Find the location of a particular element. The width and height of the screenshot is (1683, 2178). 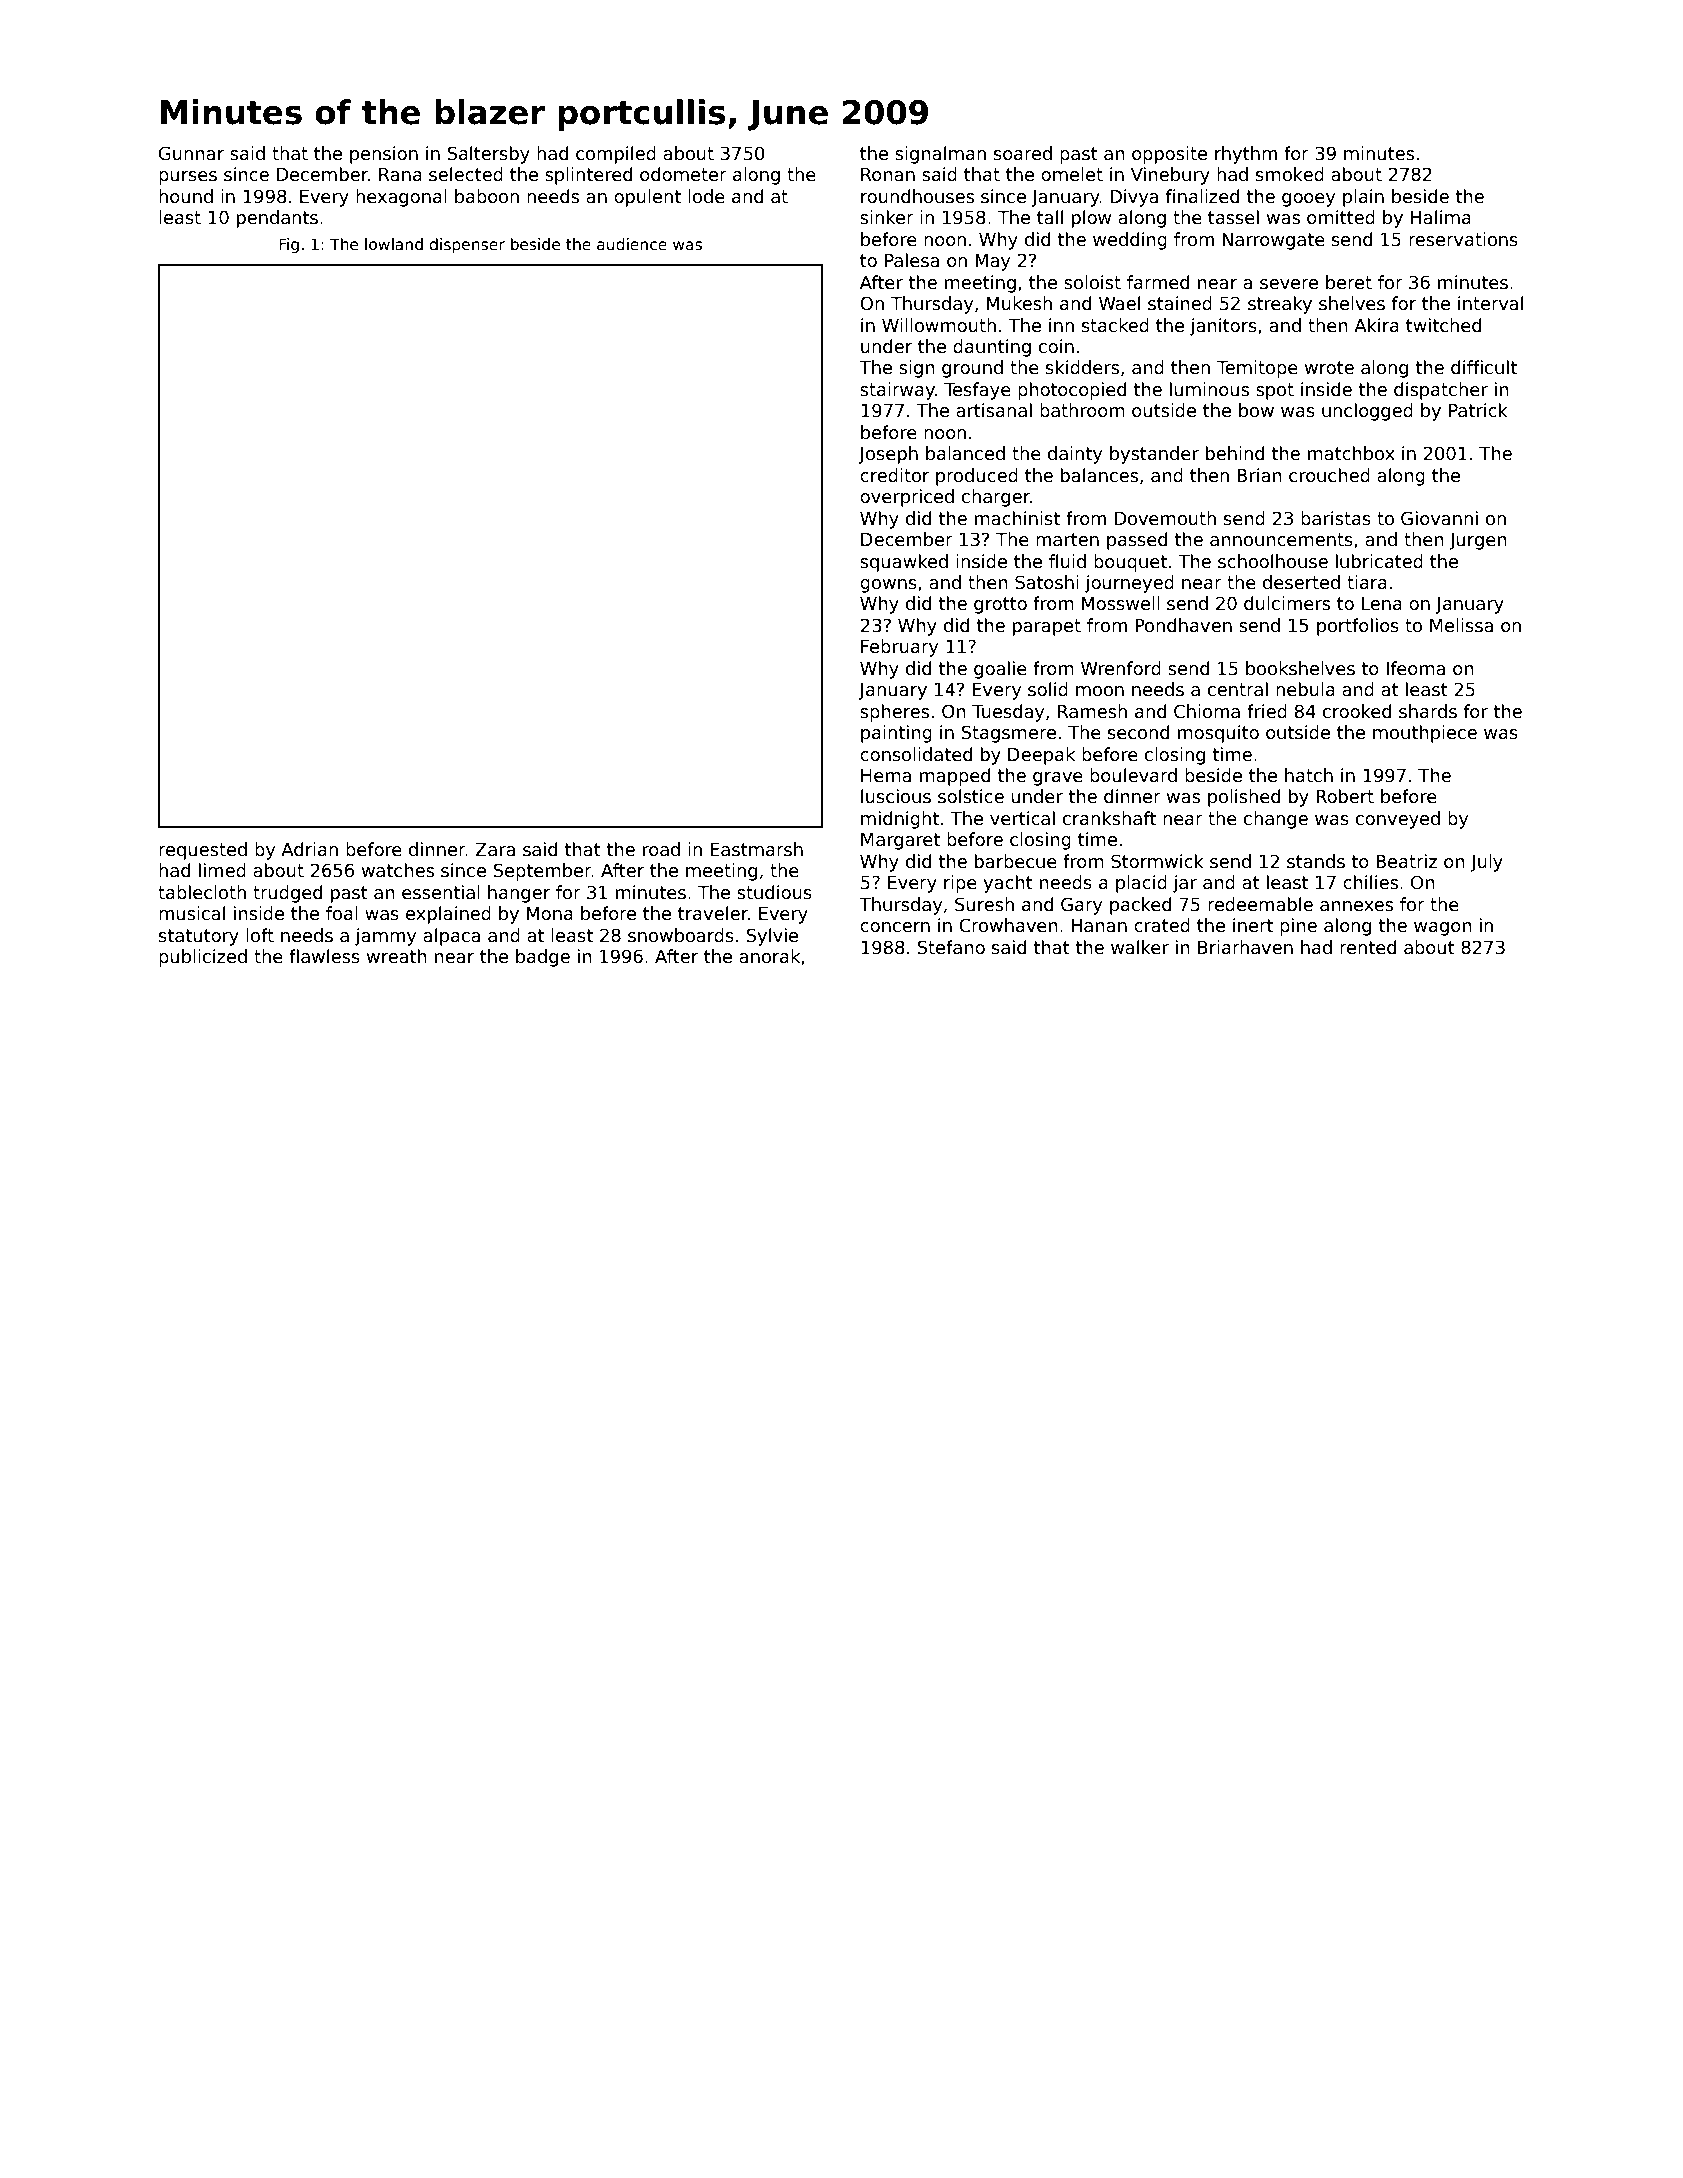

interval is located at coordinates (1490, 303).
